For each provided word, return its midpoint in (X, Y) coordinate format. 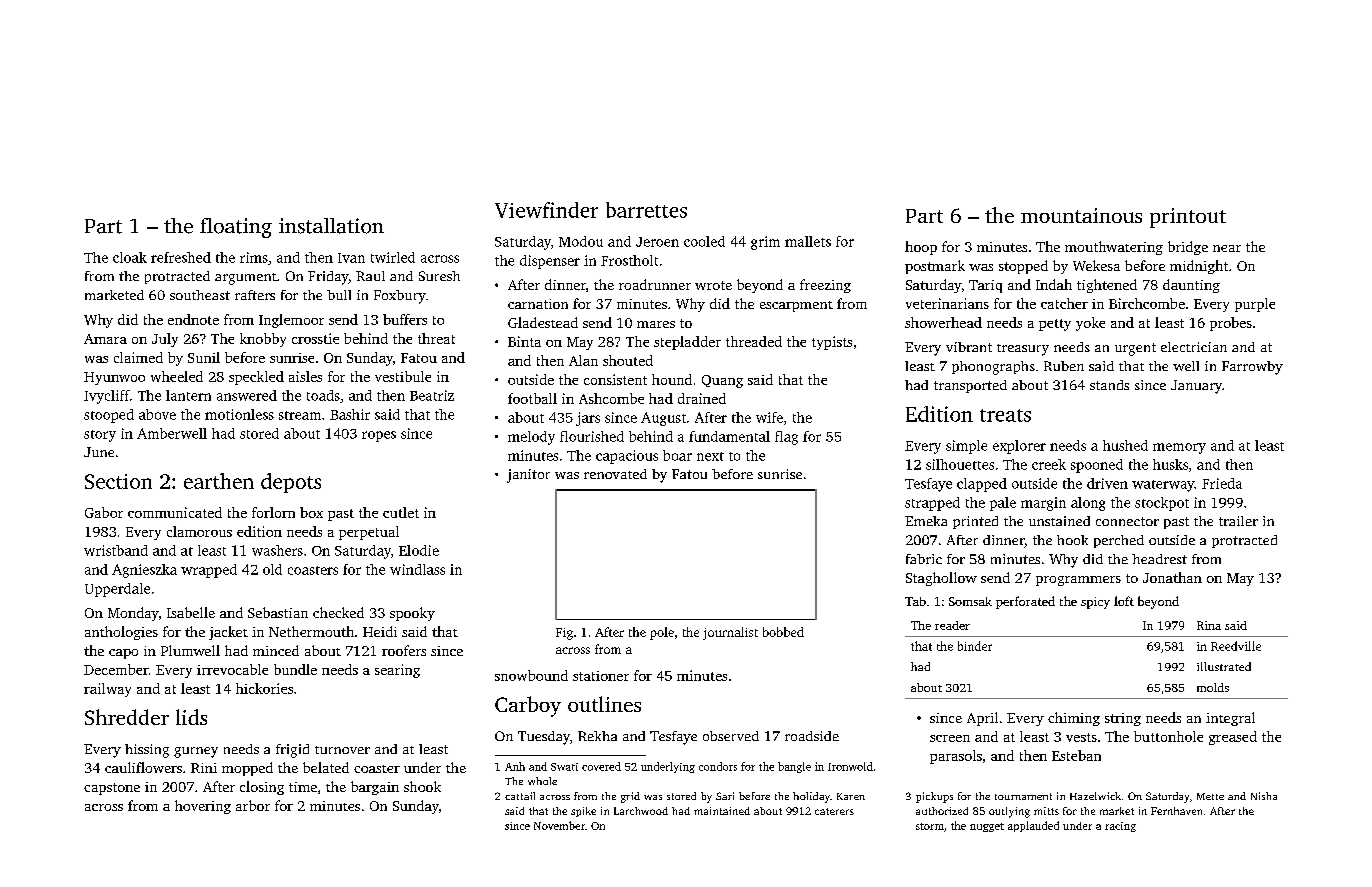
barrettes (646, 210)
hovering (203, 807)
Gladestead (543, 322)
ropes (379, 436)
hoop (921, 248)
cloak (130, 257)
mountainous (1081, 215)
